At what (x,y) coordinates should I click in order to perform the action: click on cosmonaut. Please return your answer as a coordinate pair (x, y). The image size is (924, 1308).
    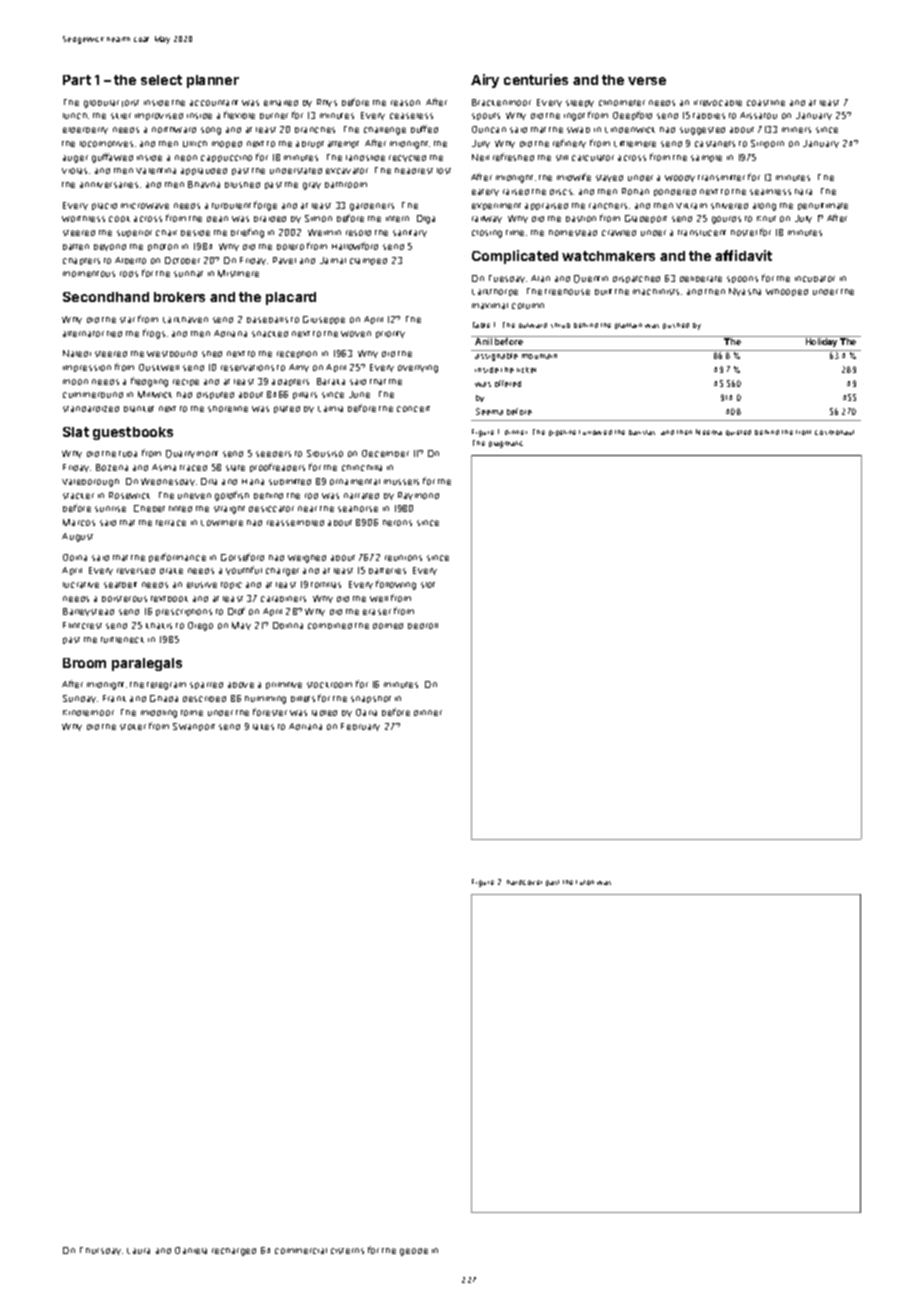
    Looking at the image, I should click on (834, 432).
